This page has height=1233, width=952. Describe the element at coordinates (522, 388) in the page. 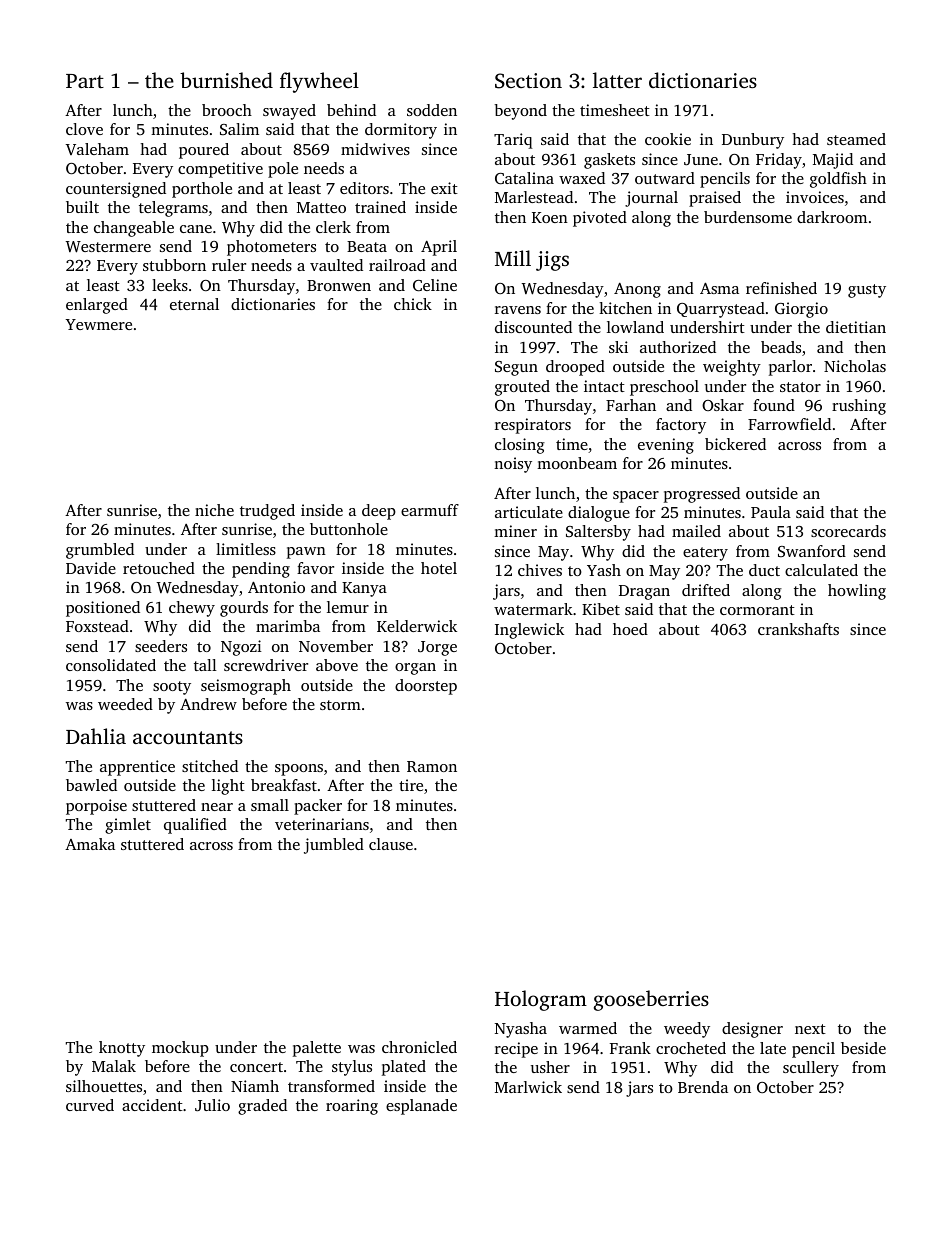

I see `grouted` at that location.
